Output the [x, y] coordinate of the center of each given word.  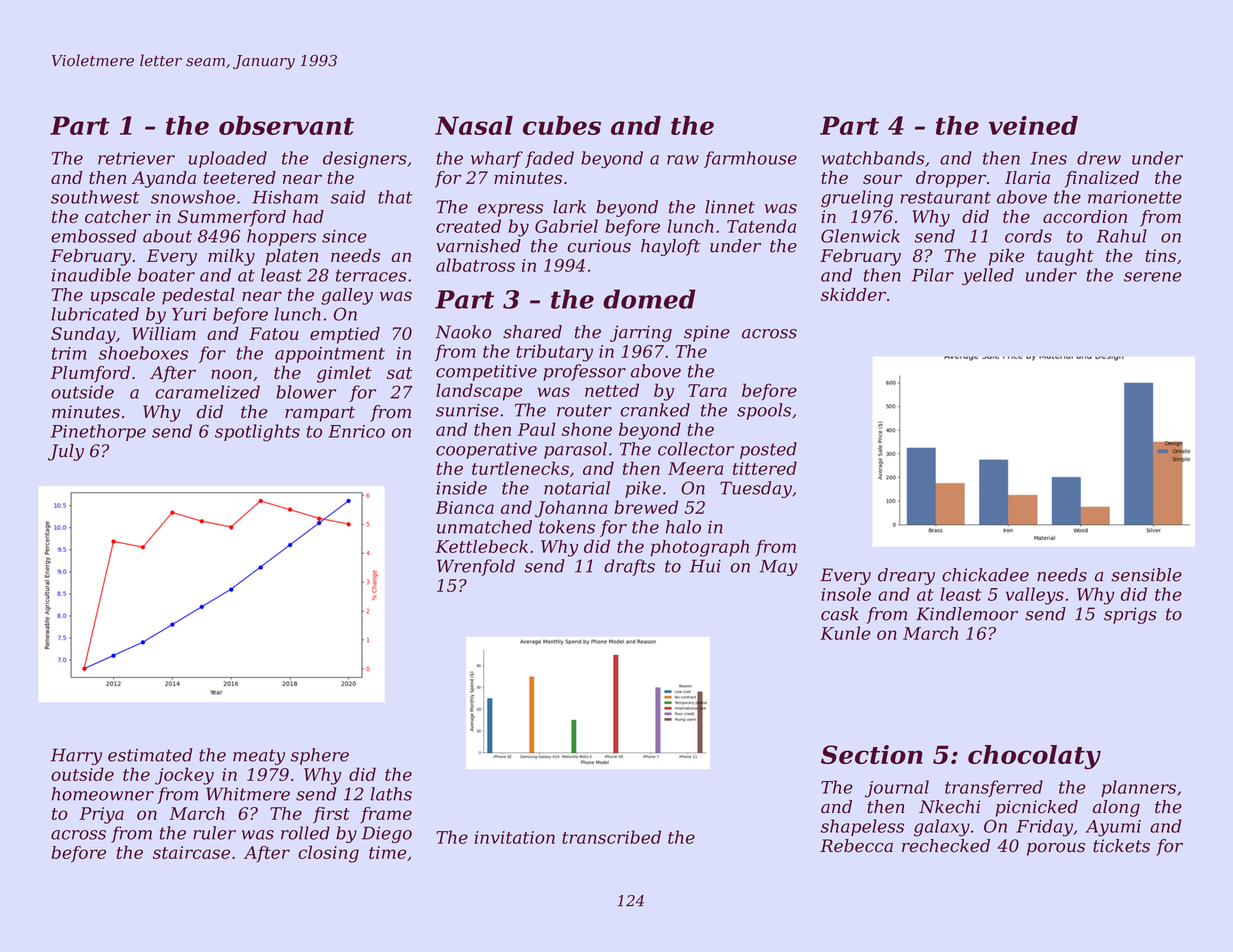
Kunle [845, 633]
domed [649, 299]
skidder [853, 294]
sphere [320, 756]
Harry [76, 756]
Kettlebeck [481, 546]
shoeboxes [143, 353]
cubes [562, 125]
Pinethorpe [98, 432]
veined [1033, 125]
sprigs [1130, 615]
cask [840, 614]
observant [286, 125]
